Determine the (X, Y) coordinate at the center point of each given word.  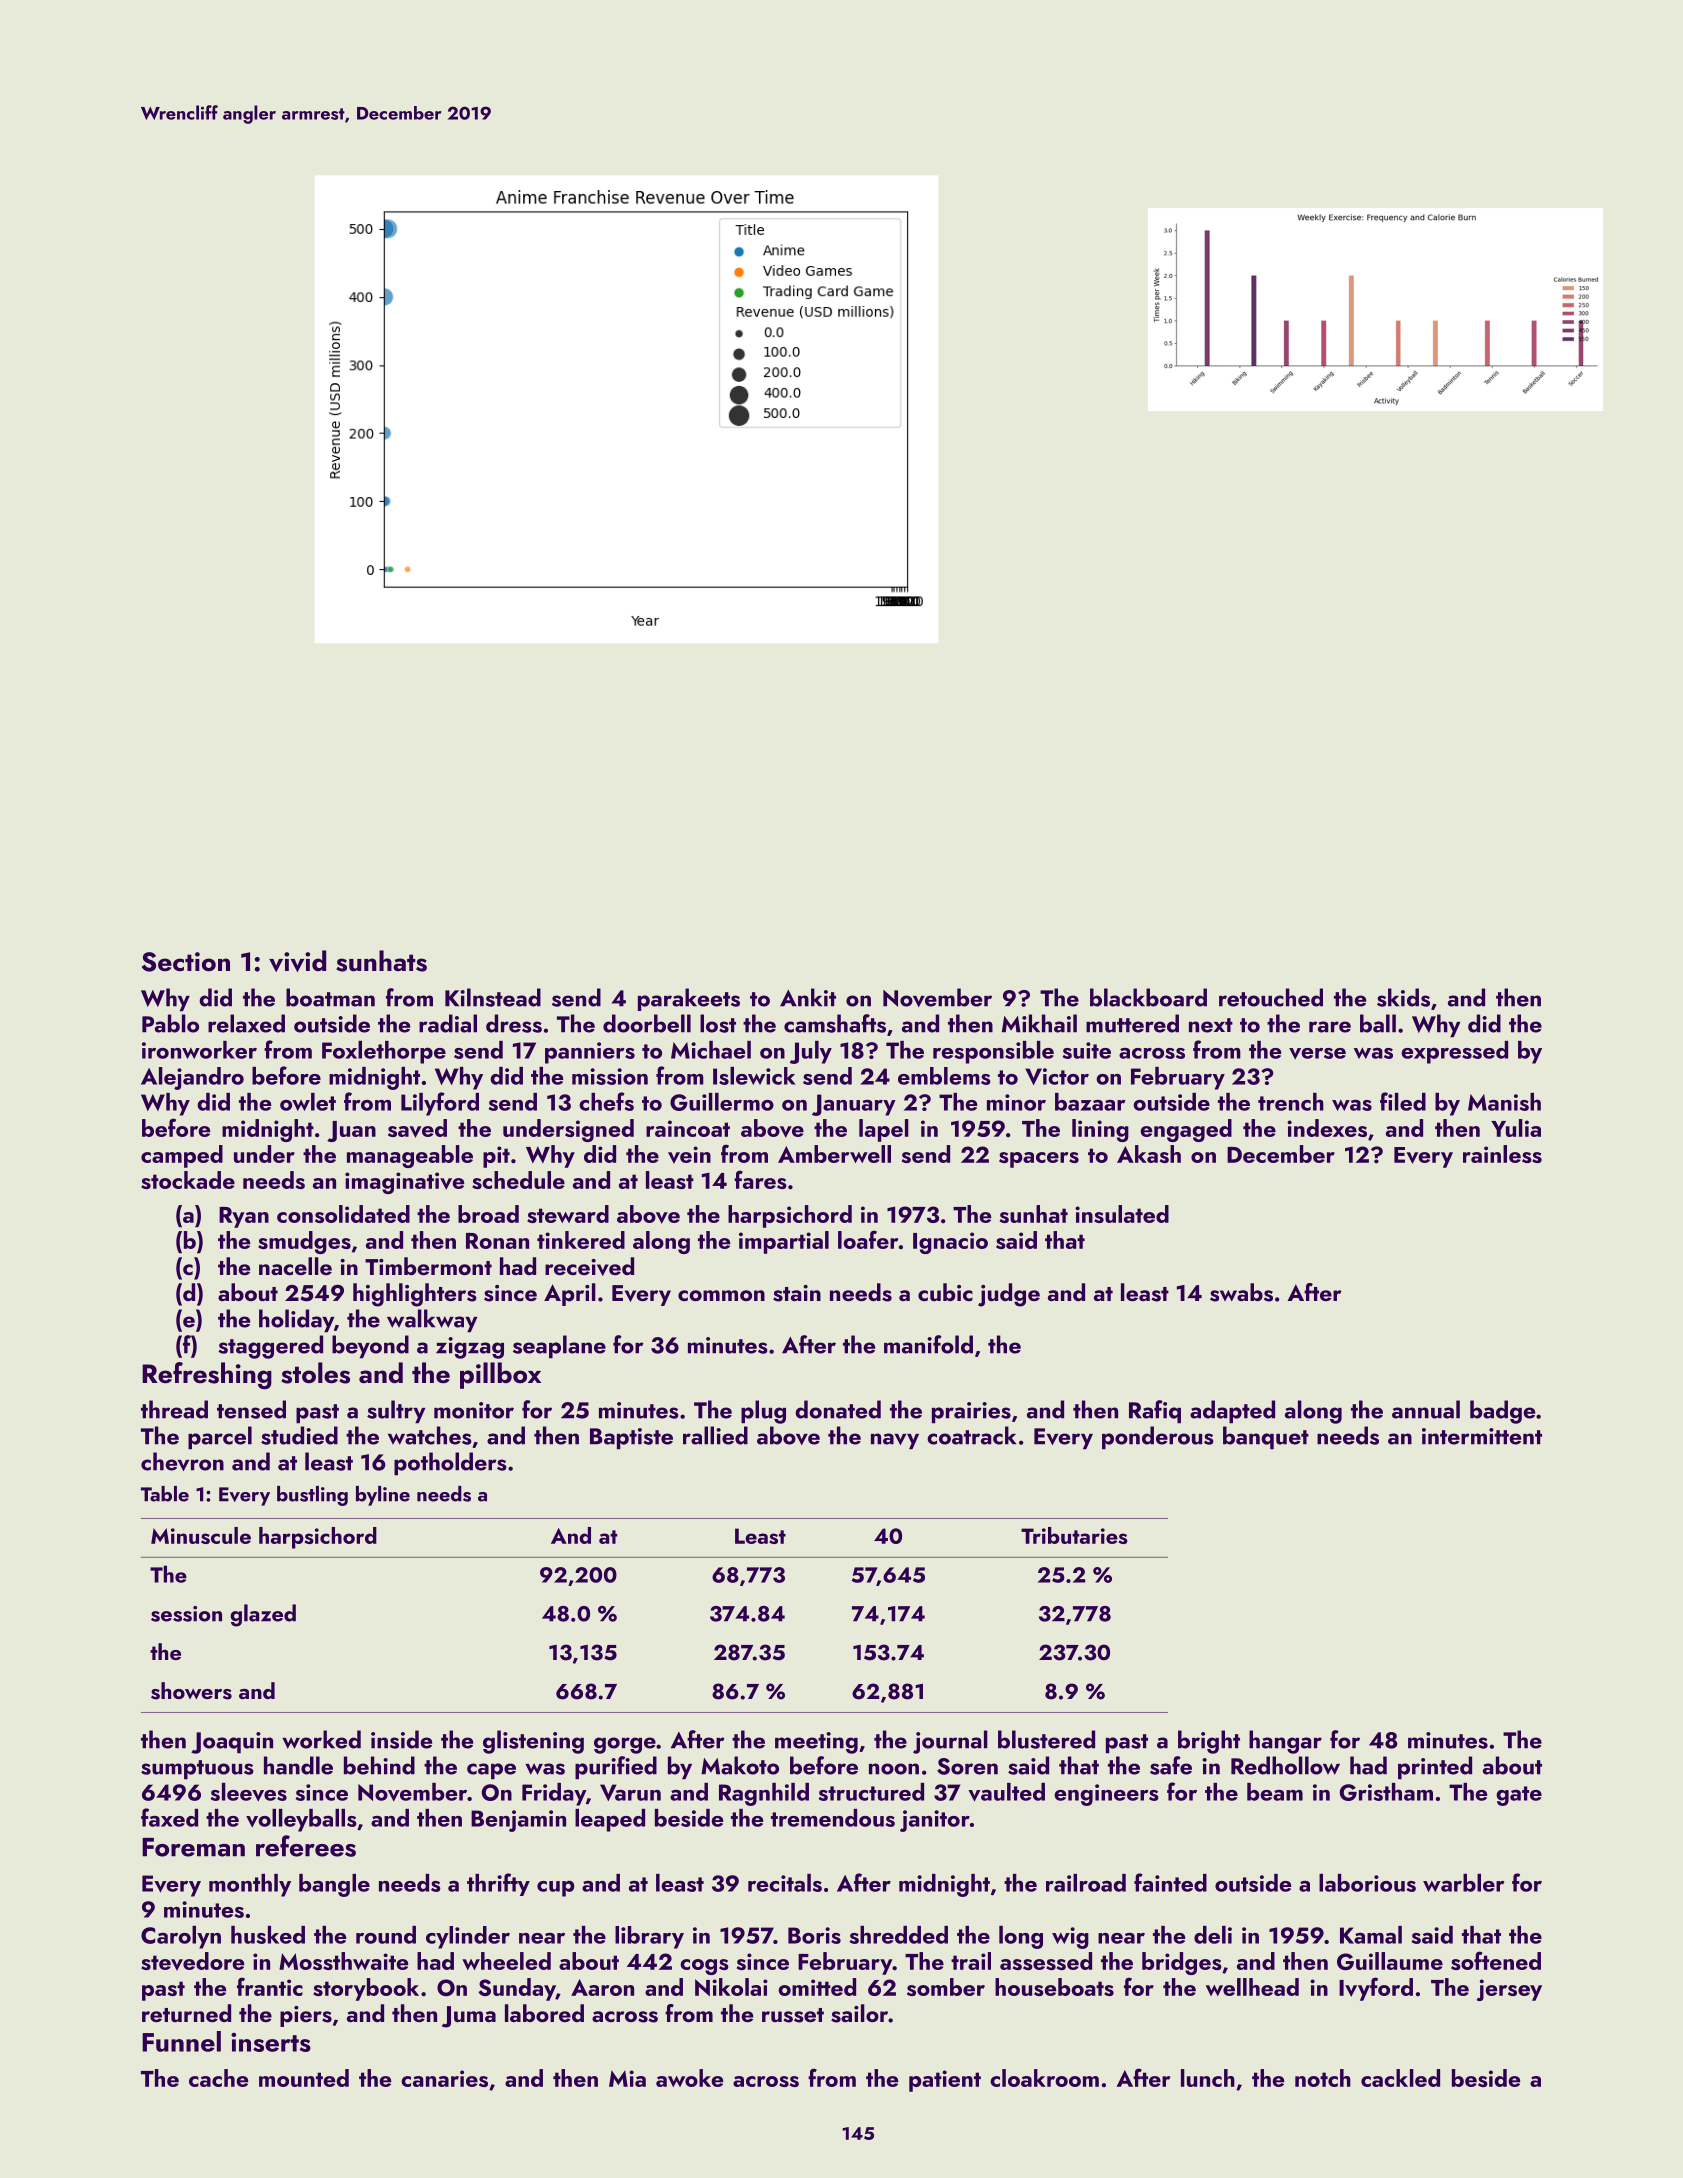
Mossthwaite (343, 1961)
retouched (1271, 997)
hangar (1285, 1742)
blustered (1046, 1739)
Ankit (808, 997)
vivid (297, 961)
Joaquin (232, 1743)
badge (1502, 1412)
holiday (296, 1320)
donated (838, 1409)
